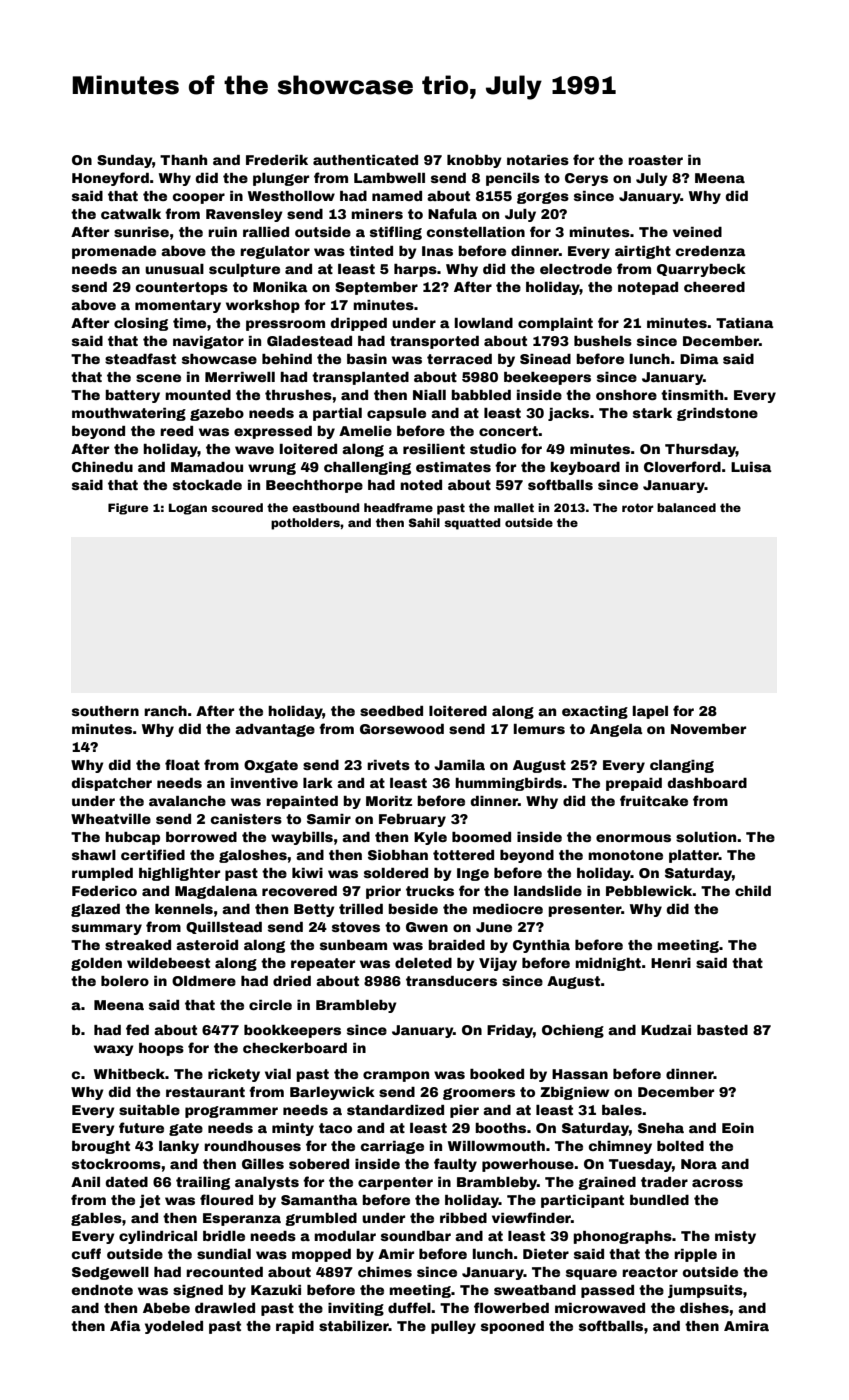 Image resolution: width=849 pixels, height=1400 pixels. What do you see at coordinates (714, 287) in the page?
I see `cheered` at bounding box center [714, 287].
